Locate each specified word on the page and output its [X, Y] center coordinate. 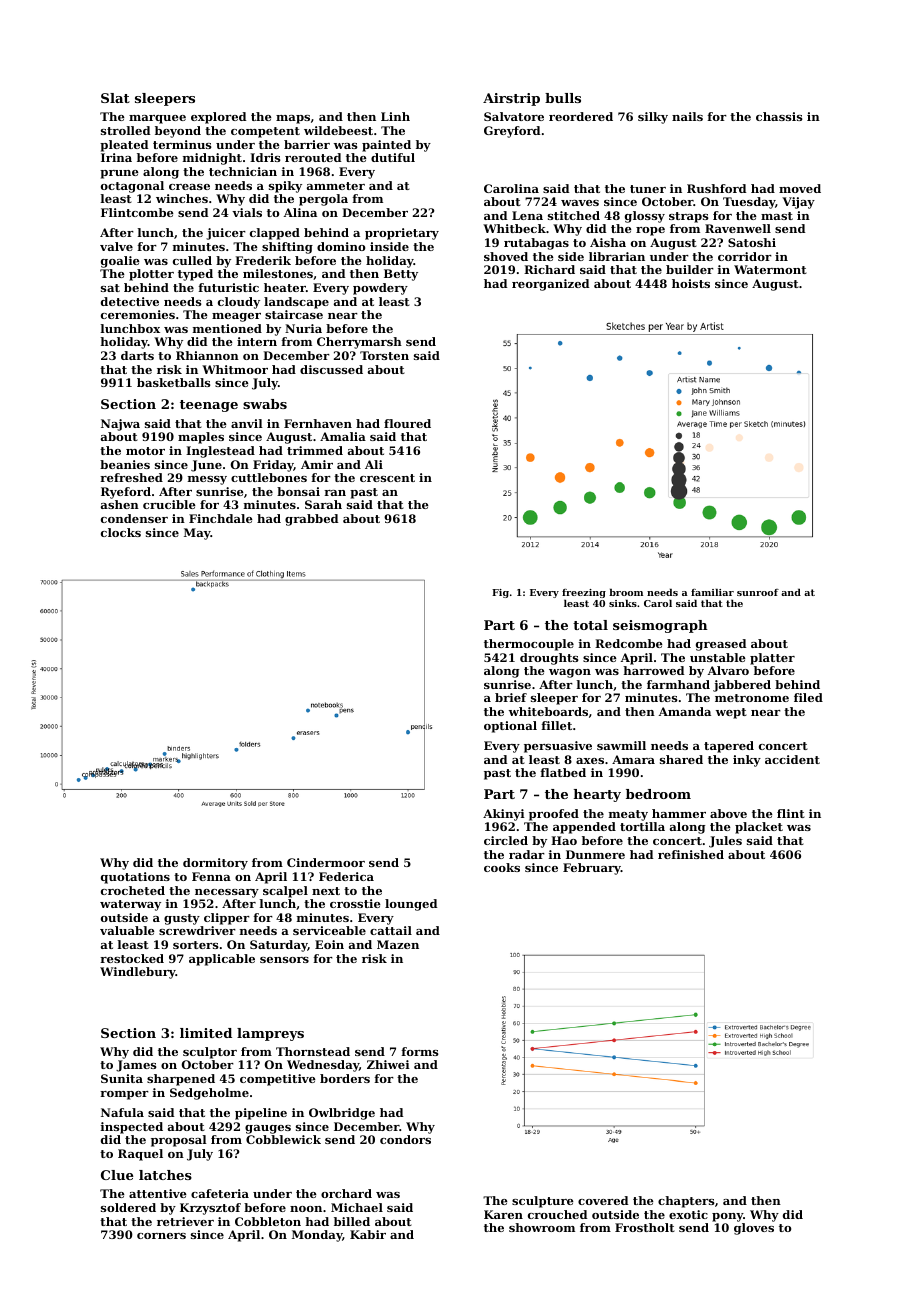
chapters [686, 1202]
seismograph [660, 626]
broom [626, 592]
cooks [502, 867]
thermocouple [529, 645]
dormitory [215, 864]
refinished [691, 854]
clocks [121, 532]
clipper [227, 919]
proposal [179, 1141]
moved [800, 188]
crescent [387, 478]
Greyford [512, 132]
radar [527, 854]
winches [182, 198]
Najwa [120, 425]
